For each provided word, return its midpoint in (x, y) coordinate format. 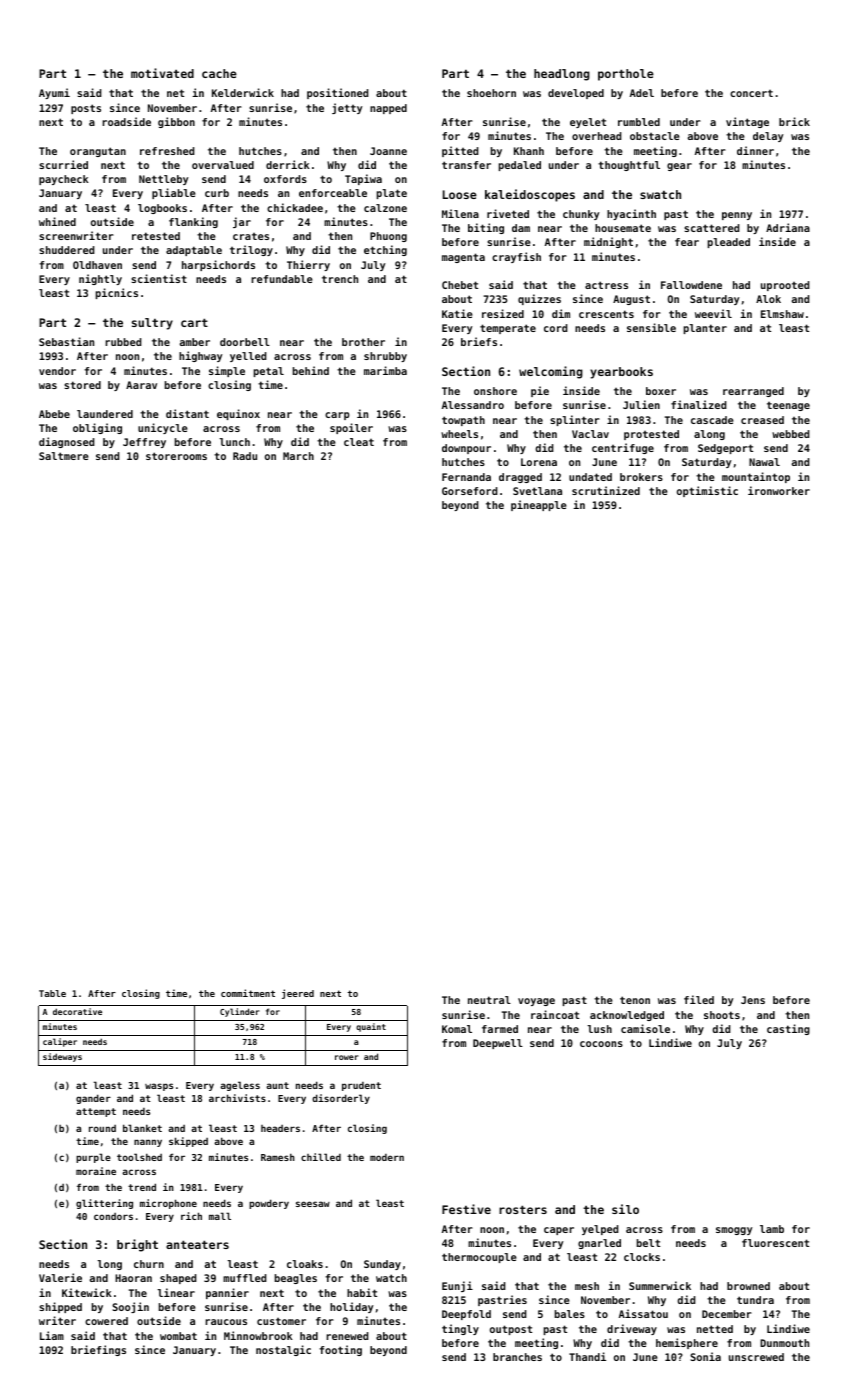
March (298, 456)
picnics (117, 293)
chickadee (295, 207)
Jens (753, 1000)
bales (570, 1314)
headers (280, 1128)
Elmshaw (782, 314)
